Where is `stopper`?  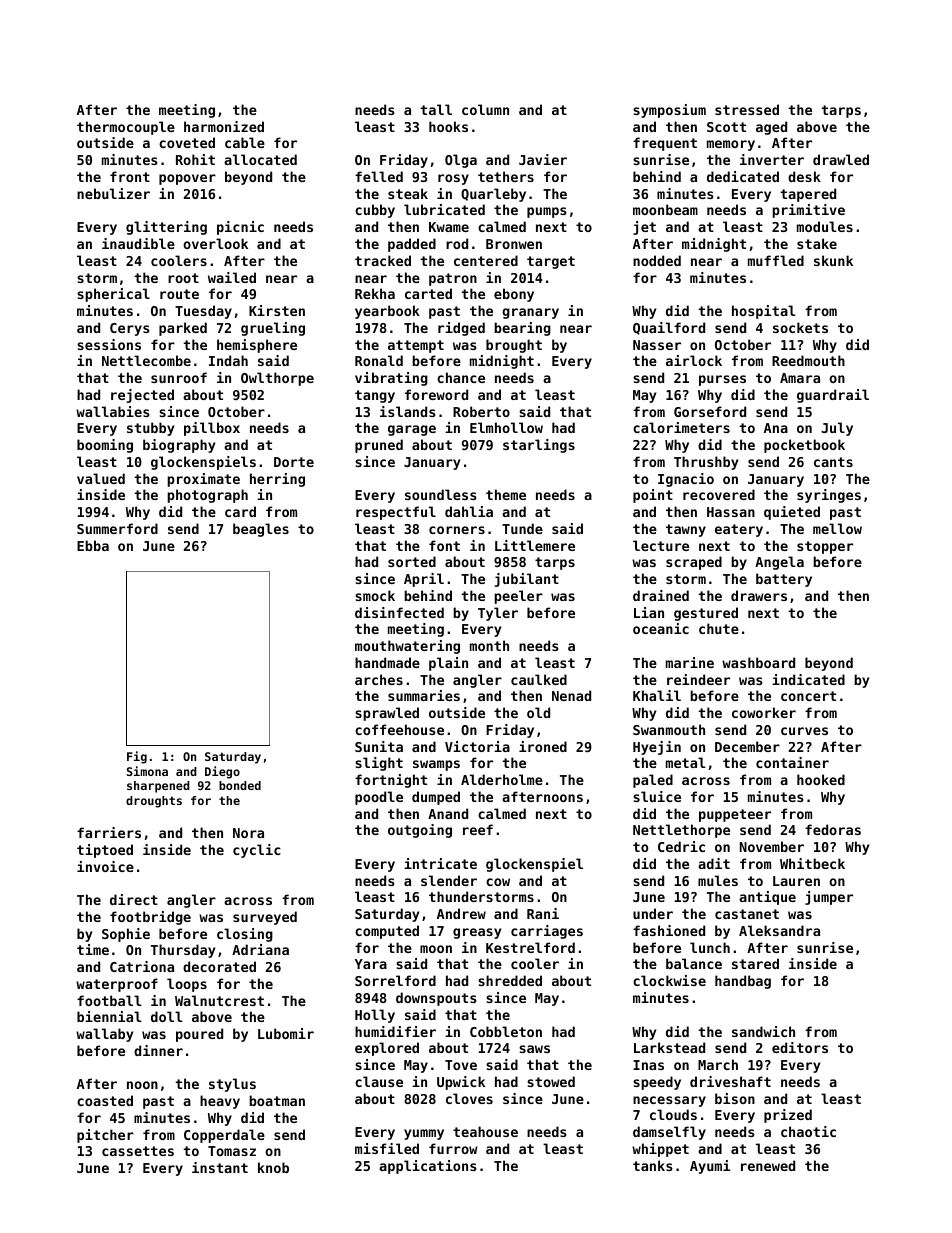
stopper is located at coordinates (825, 547).
